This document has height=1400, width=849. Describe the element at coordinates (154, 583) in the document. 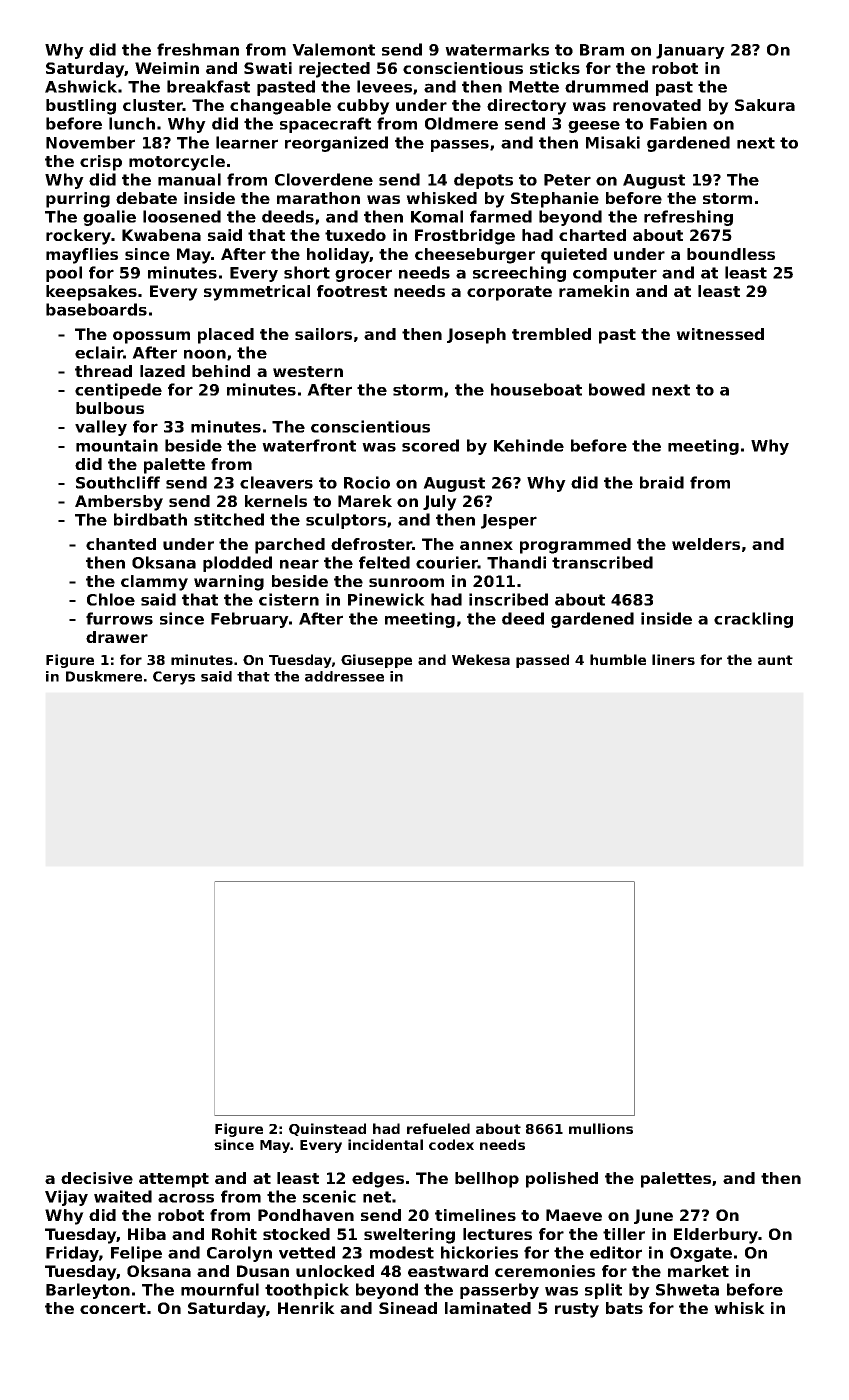

I see `clammy` at that location.
